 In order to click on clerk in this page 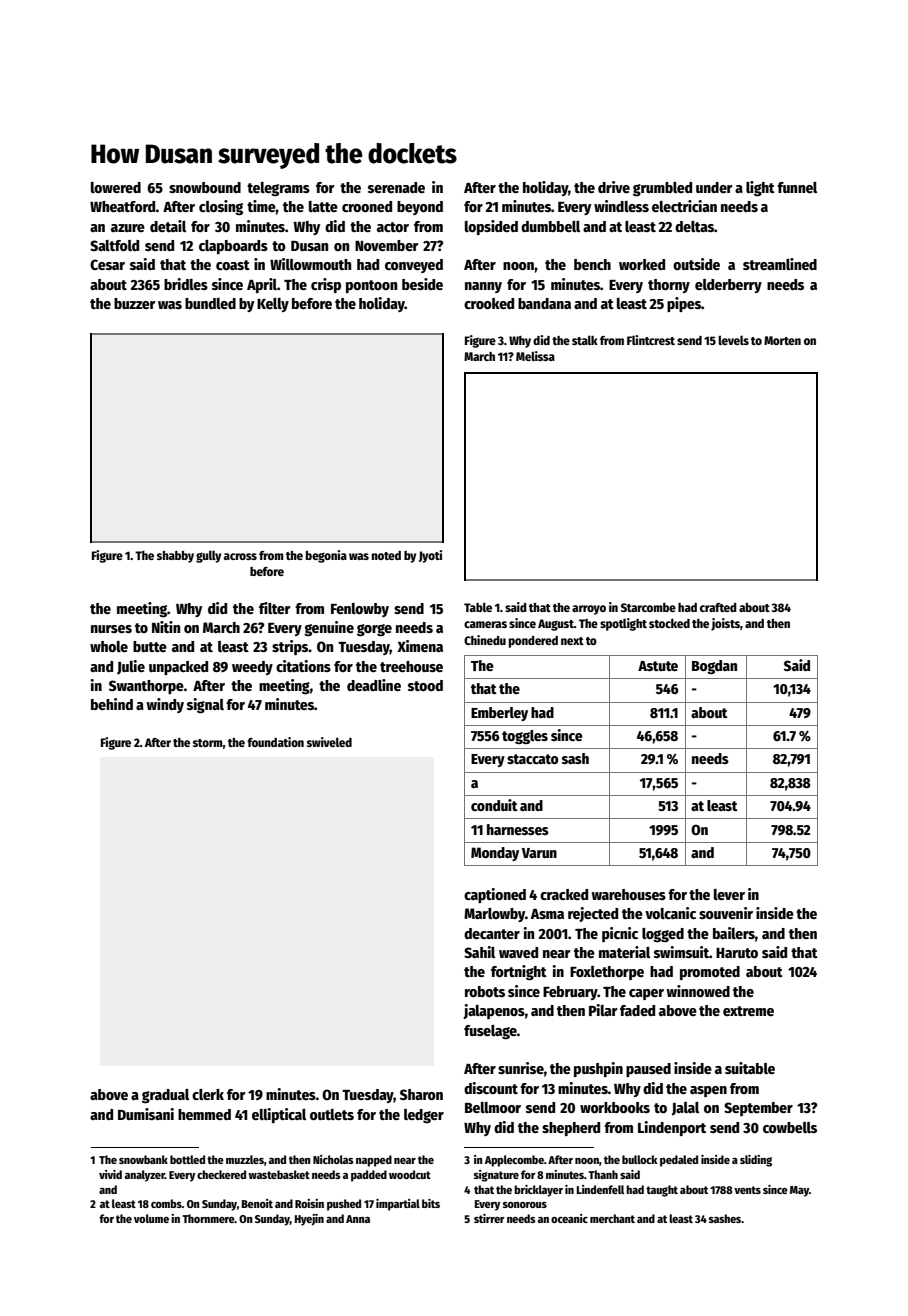, I will do `click(208, 1094)`.
